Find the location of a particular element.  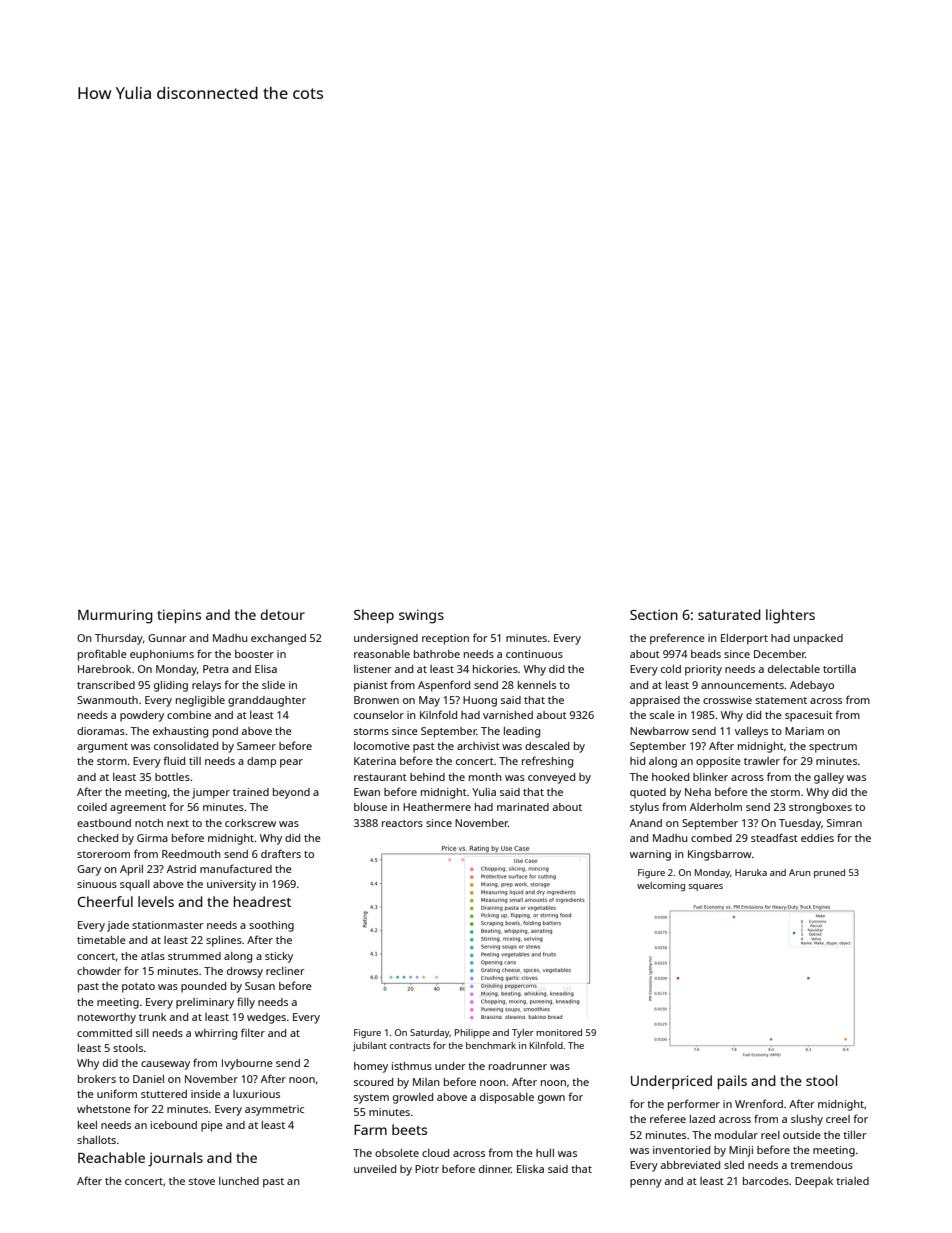

roadrunner is located at coordinates (518, 1066).
